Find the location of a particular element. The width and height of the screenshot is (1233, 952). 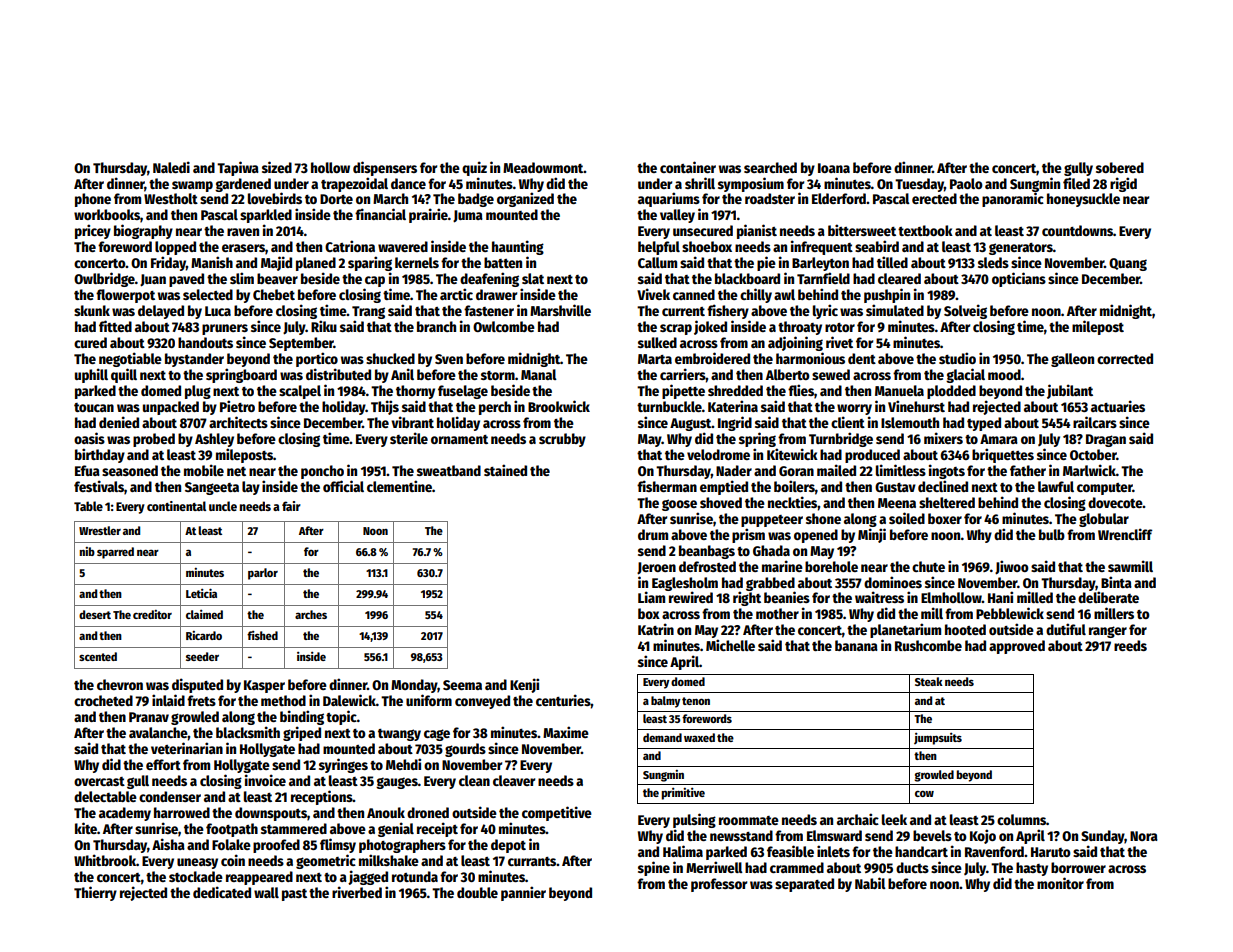

scalpel is located at coordinates (300, 392).
